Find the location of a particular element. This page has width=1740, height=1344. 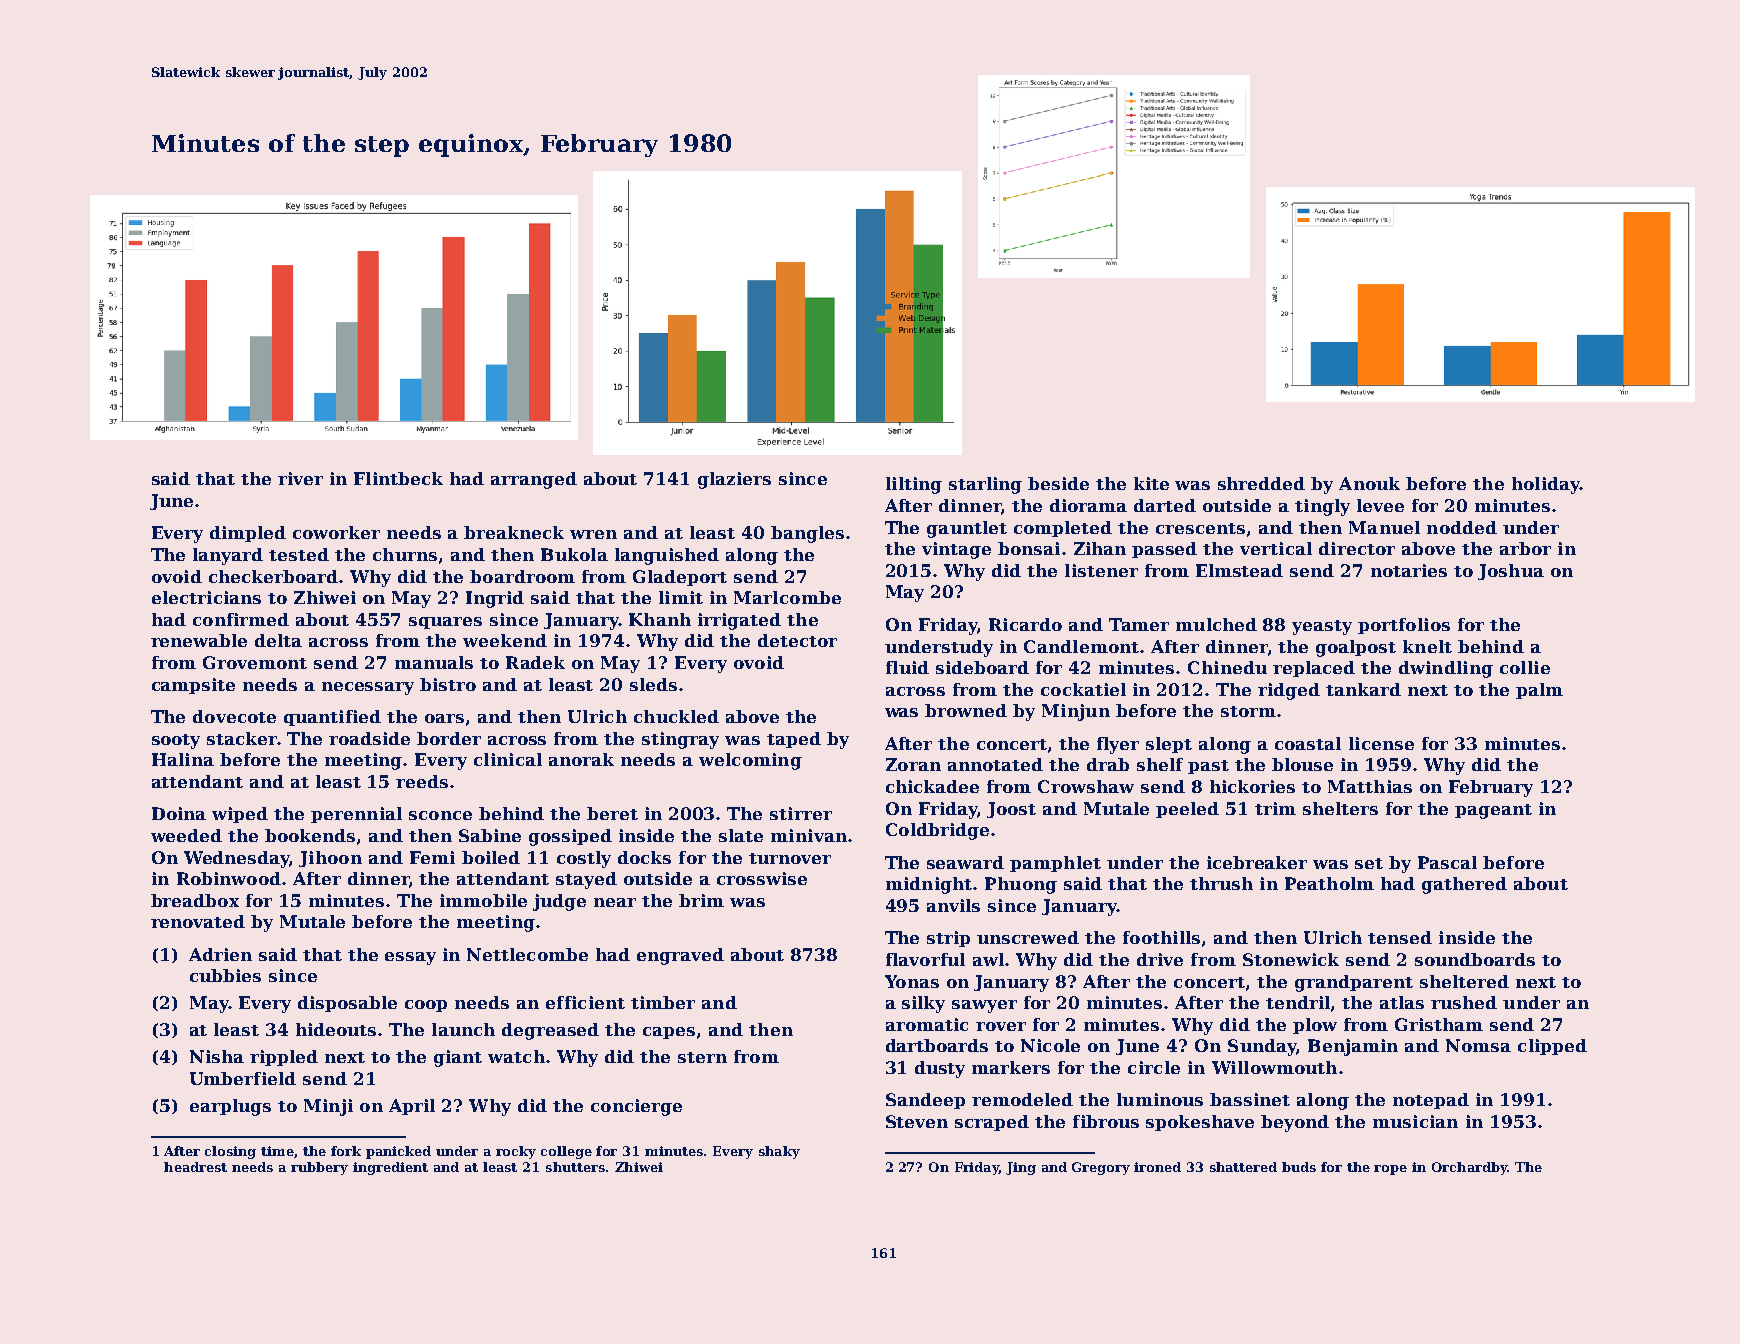

bangles is located at coordinates (807, 534).
